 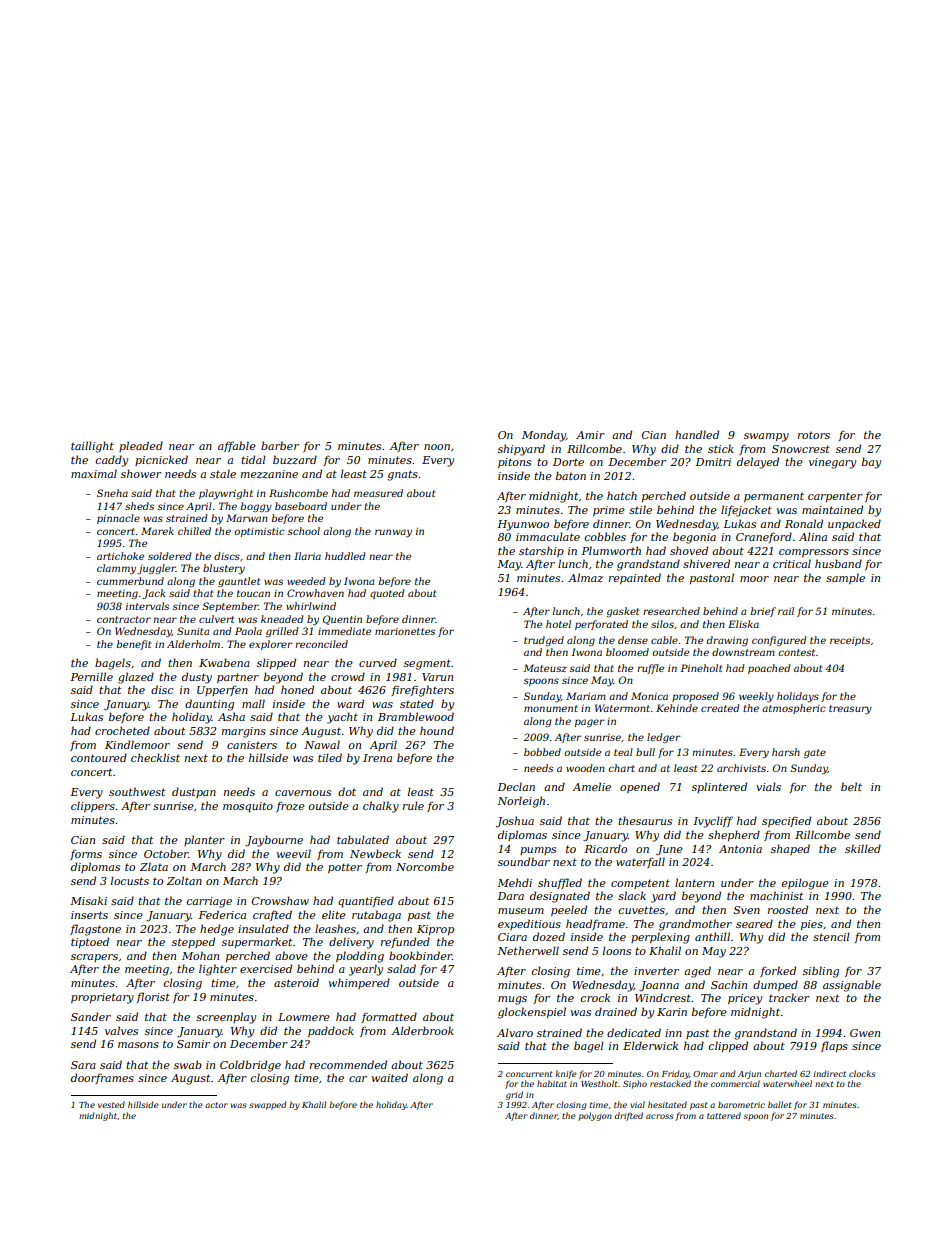 I want to click on grandmother, so click(x=695, y=925).
